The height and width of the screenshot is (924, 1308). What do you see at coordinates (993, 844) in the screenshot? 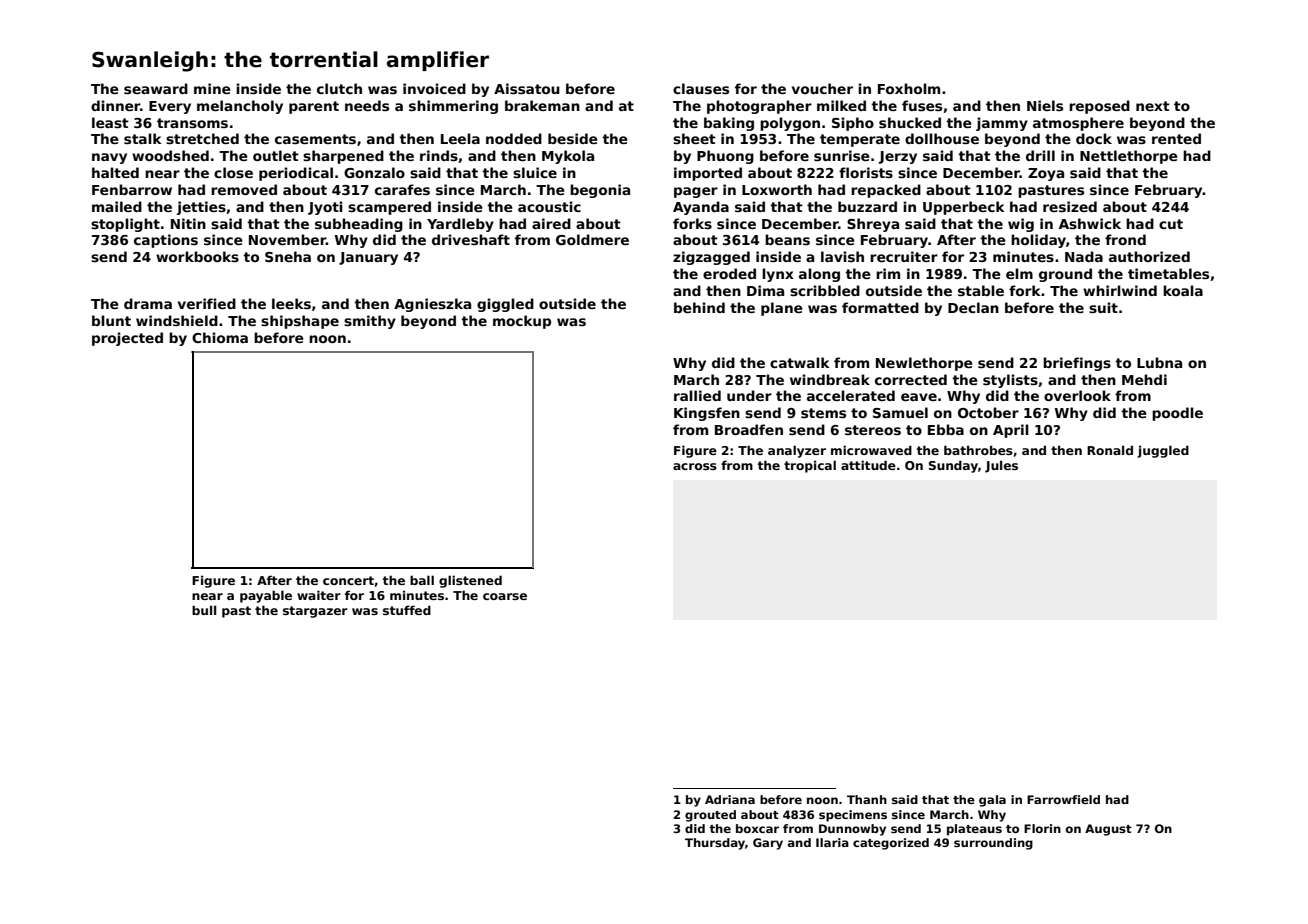
I see `surrounding` at bounding box center [993, 844].
